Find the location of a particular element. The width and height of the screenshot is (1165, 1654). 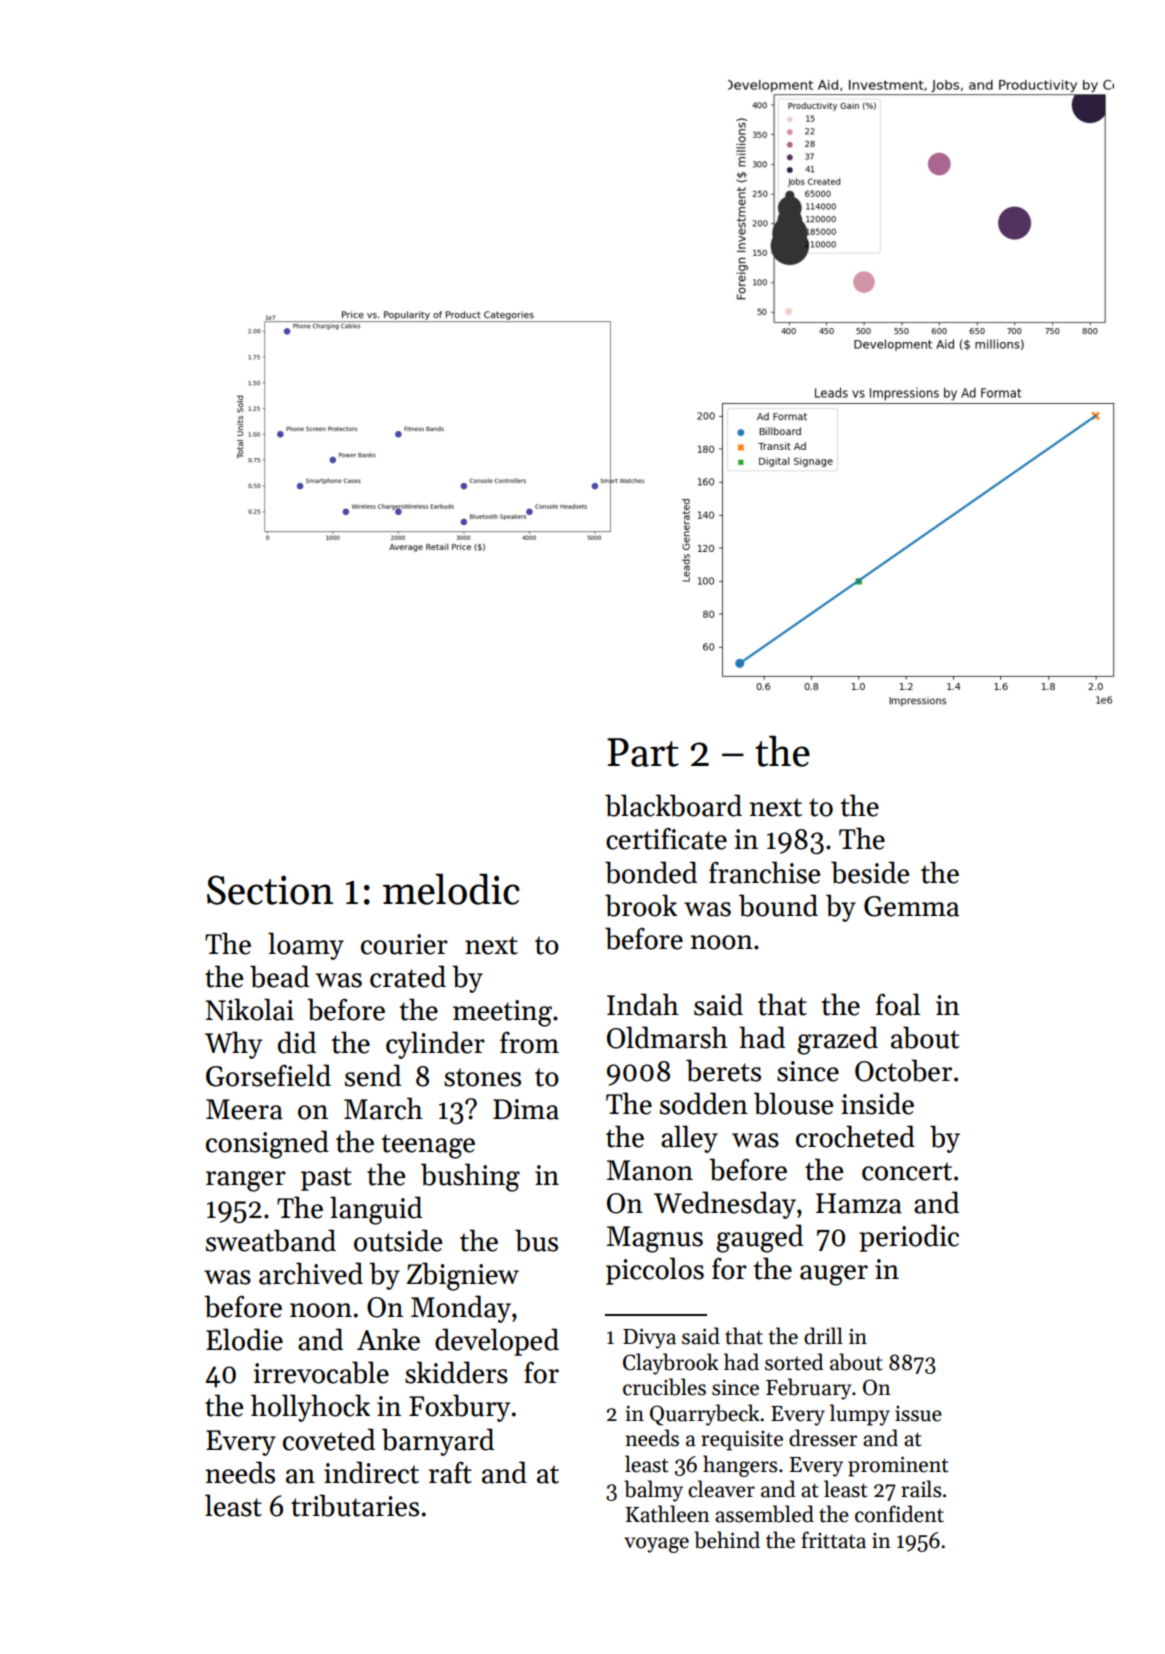

Section is located at coordinates (270, 890).
